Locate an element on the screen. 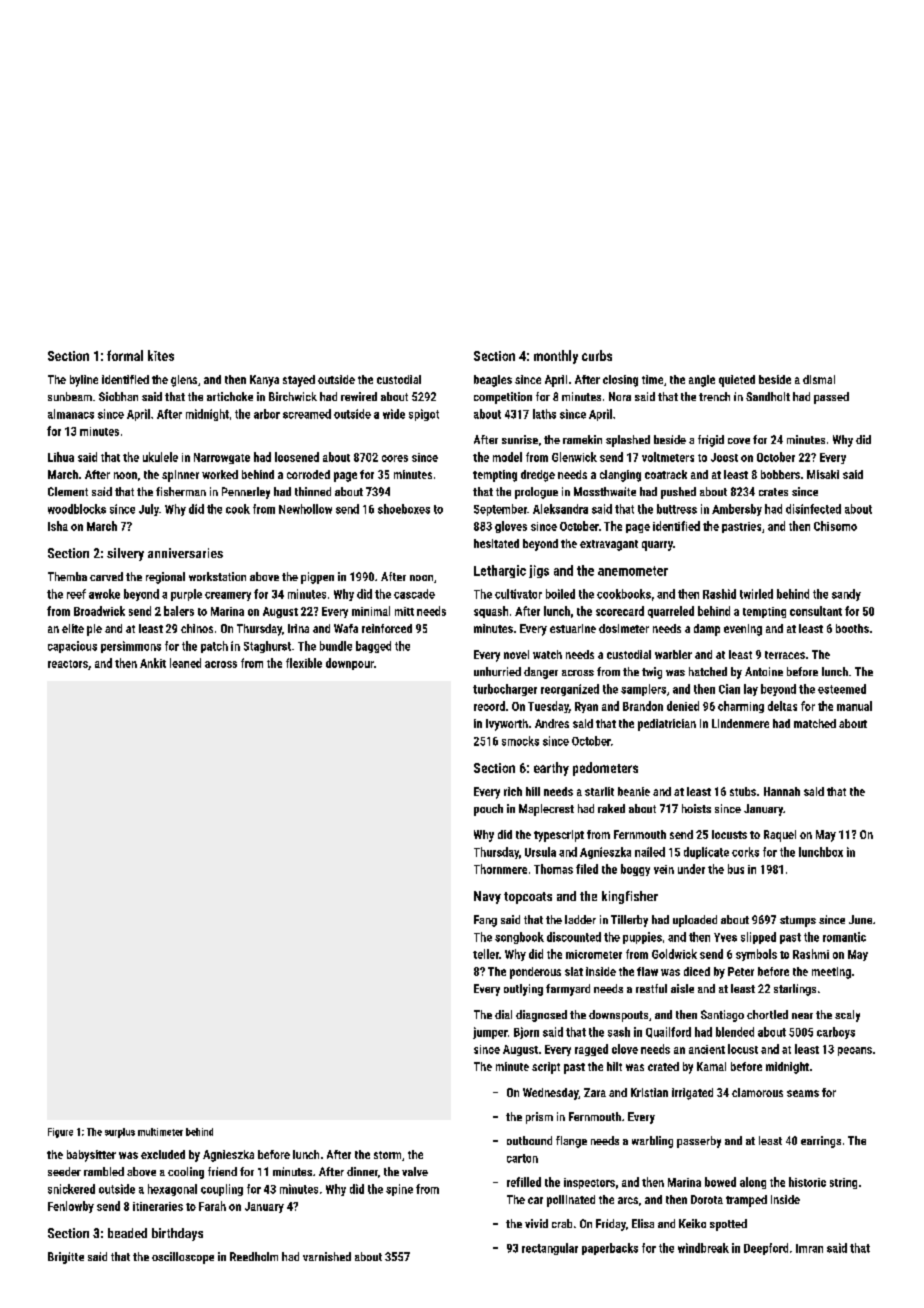  July is located at coordinates (149, 510).
